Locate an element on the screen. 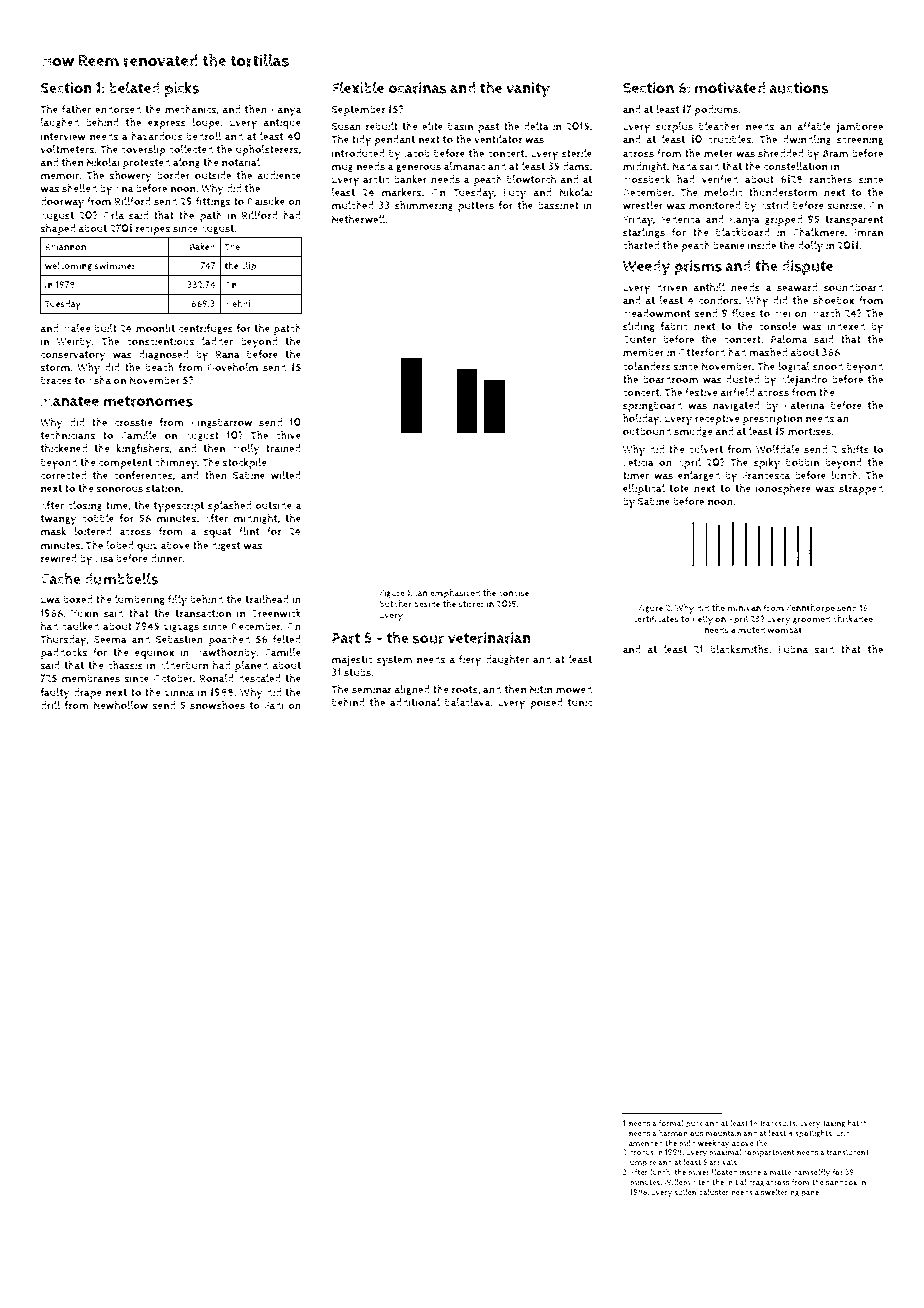 This screenshot has width=924, height=1308. Fennthorpe is located at coordinates (811, 609).
